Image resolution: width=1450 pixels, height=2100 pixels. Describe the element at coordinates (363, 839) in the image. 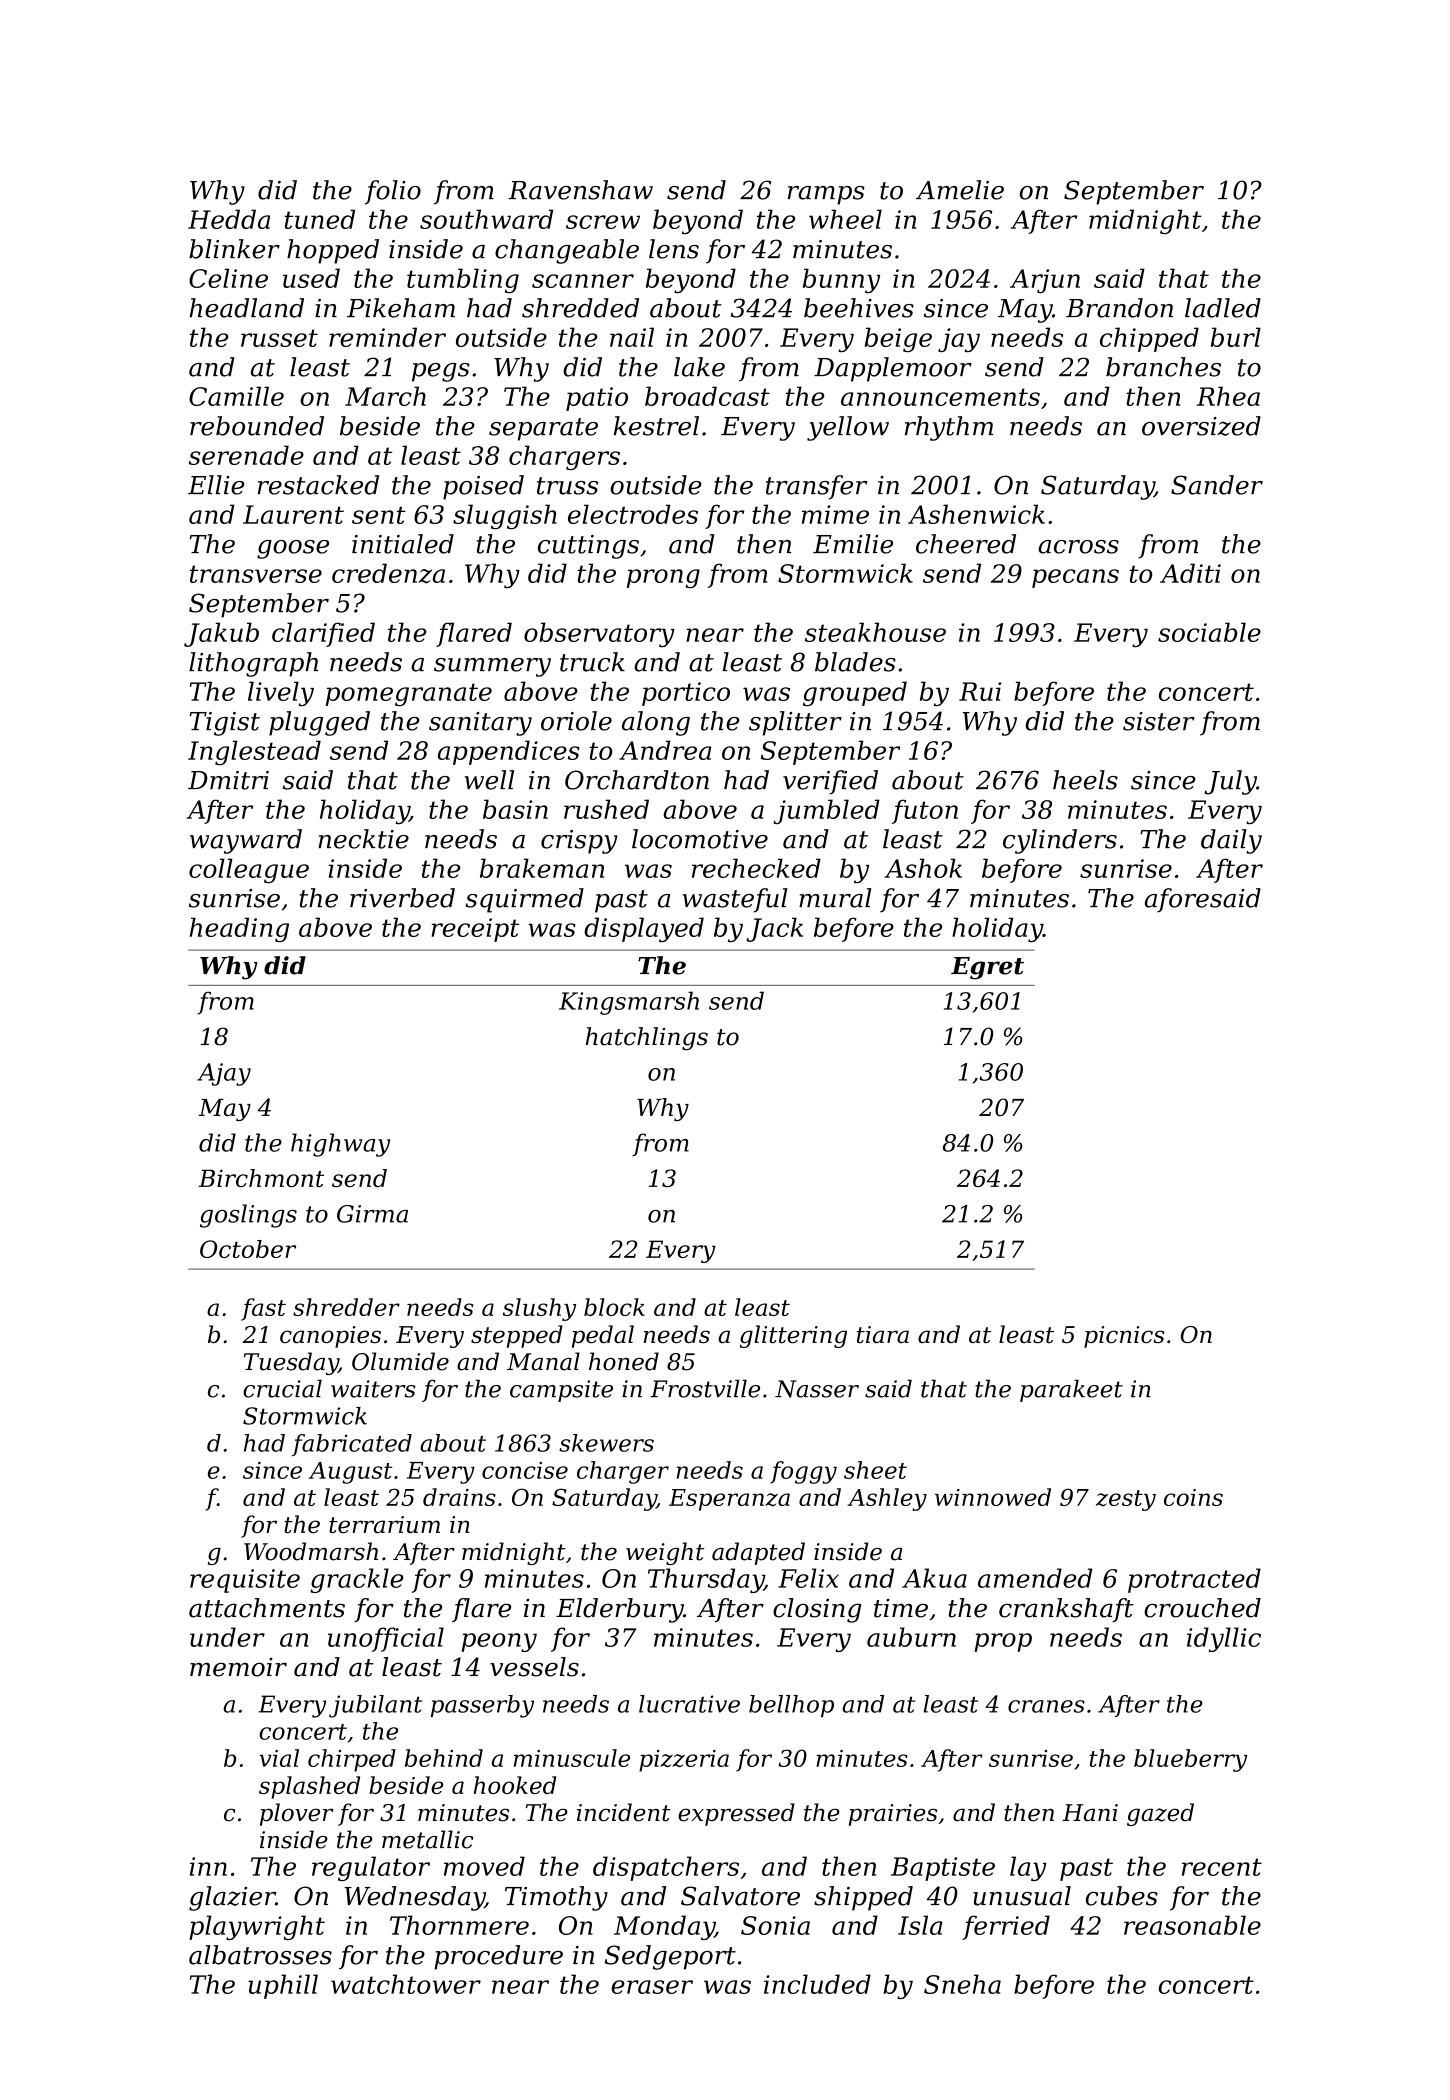

I see `necktie` at that location.
